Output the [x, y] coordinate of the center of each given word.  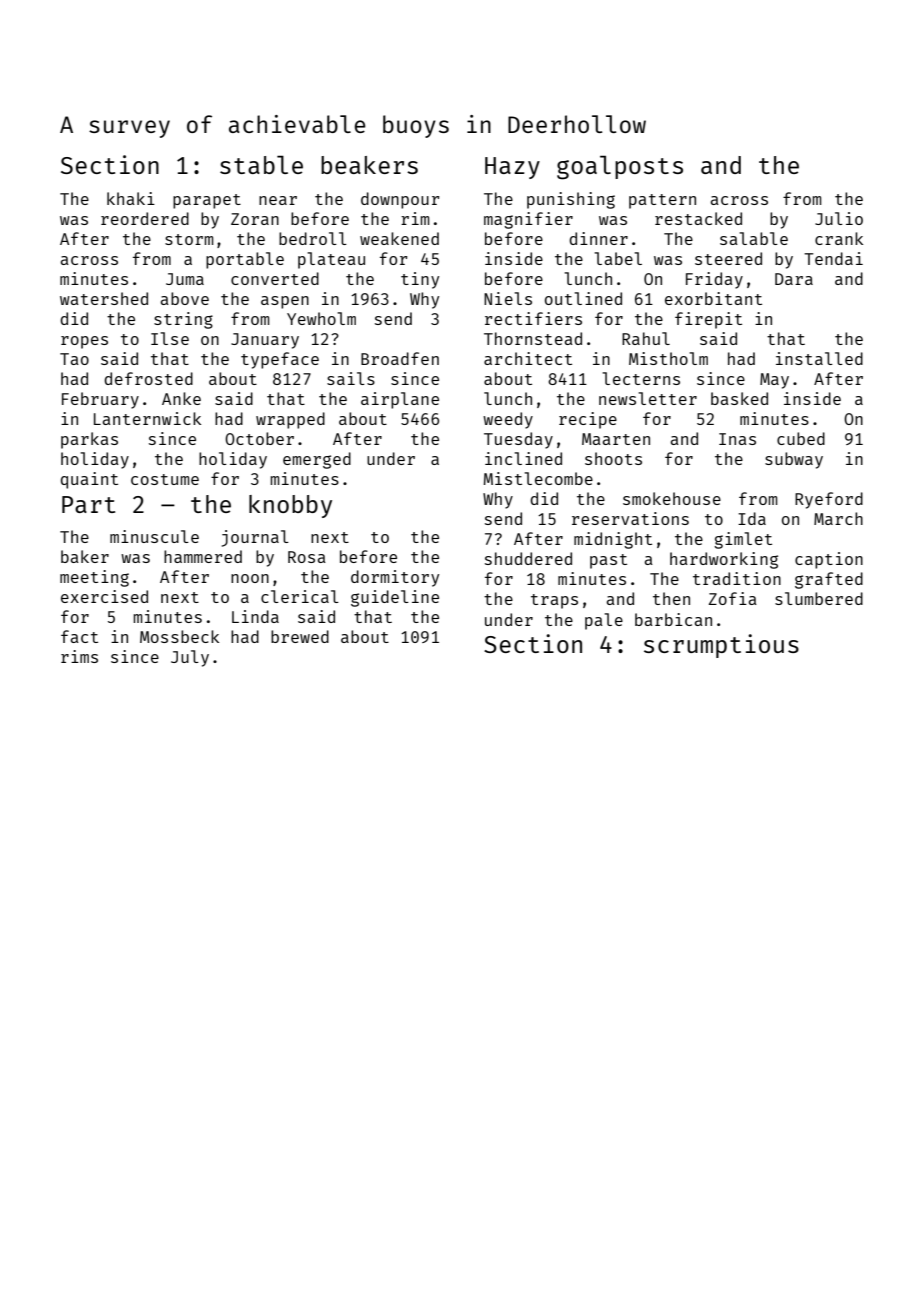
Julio [839, 218]
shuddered [528, 558]
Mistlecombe [538, 478]
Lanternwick [147, 418]
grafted [829, 580]
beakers [369, 165]
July [190, 658]
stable [261, 164]
